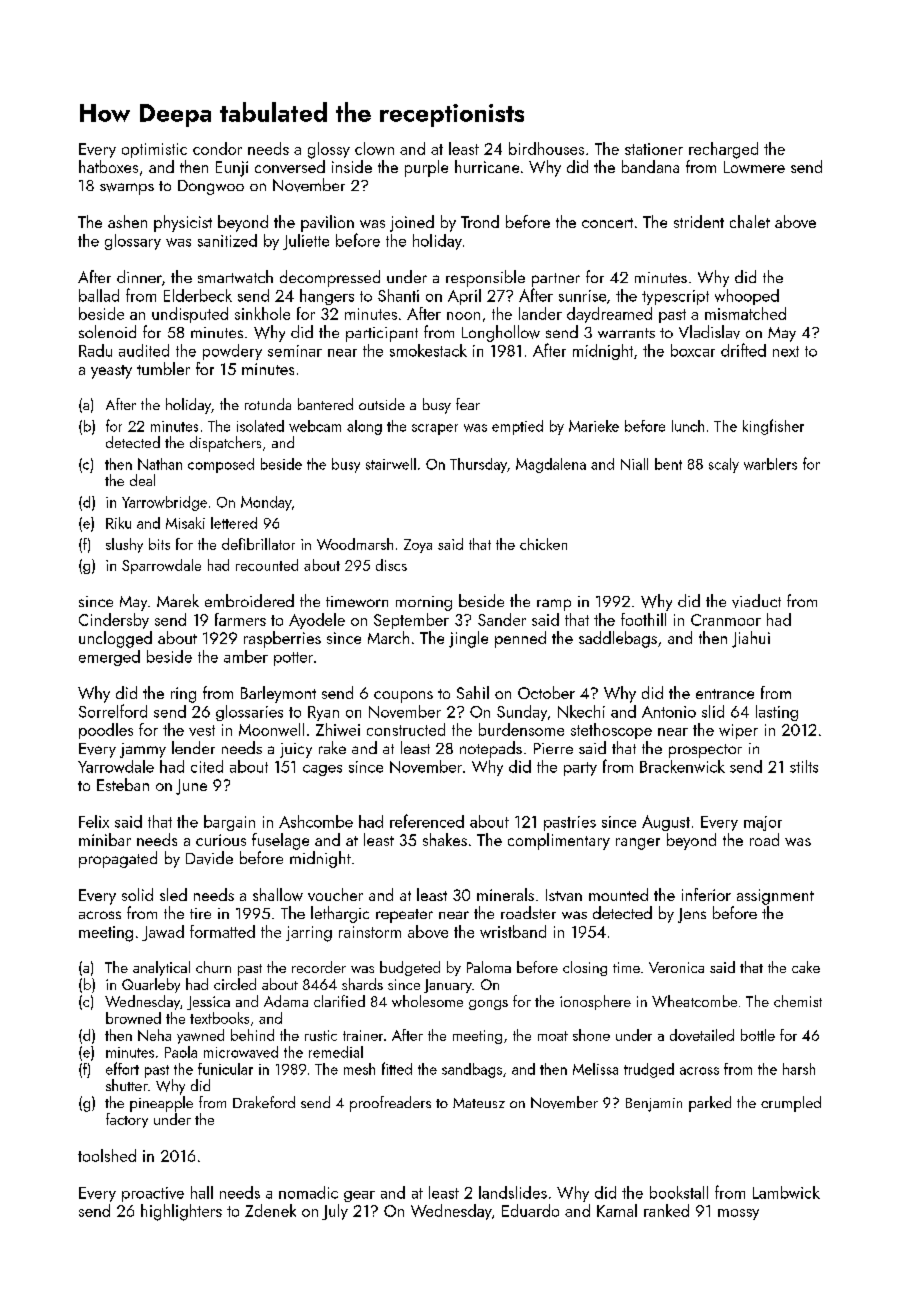 The image size is (908, 1316). What do you see at coordinates (505, 894) in the document?
I see `minerals` at bounding box center [505, 894].
